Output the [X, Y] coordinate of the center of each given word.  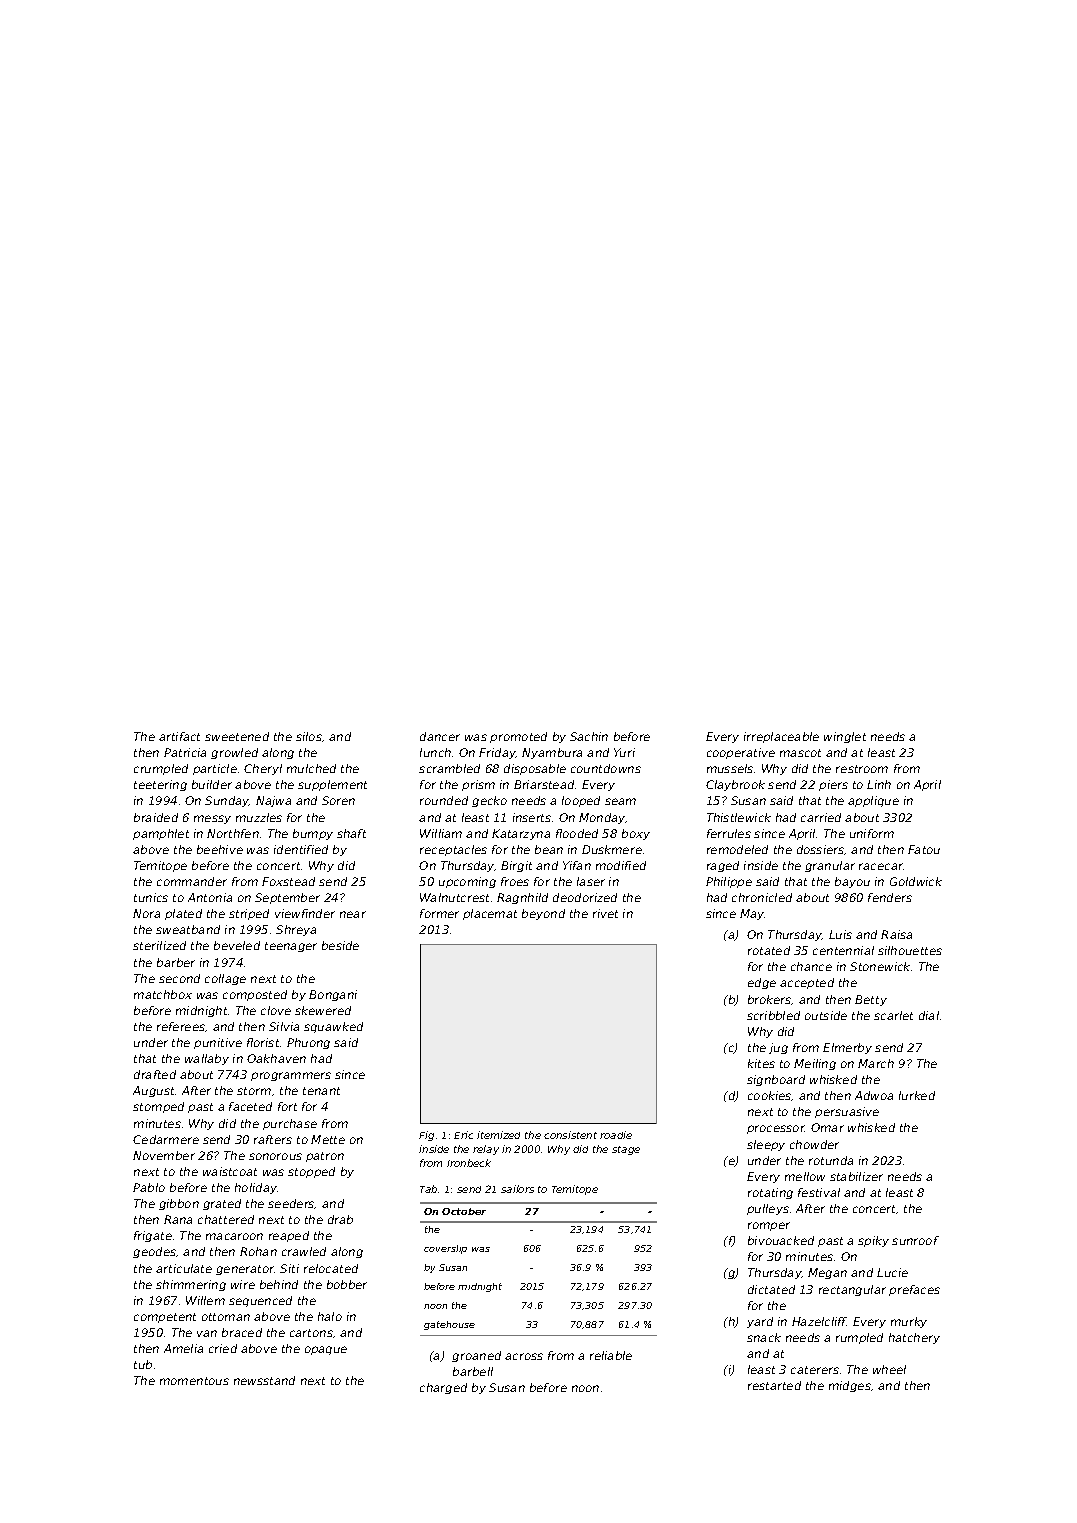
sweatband [188, 929]
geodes [154, 1252]
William [441, 833]
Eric [463, 1135]
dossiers [820, 849]
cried [223, 1348]
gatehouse [449, 1325]
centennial [843, 950]
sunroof [915, 1240]
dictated [771, 1289]
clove [276, 1010]
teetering [160, 785]
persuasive [847, 1112]
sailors [517, 1189]
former [439, 913]
